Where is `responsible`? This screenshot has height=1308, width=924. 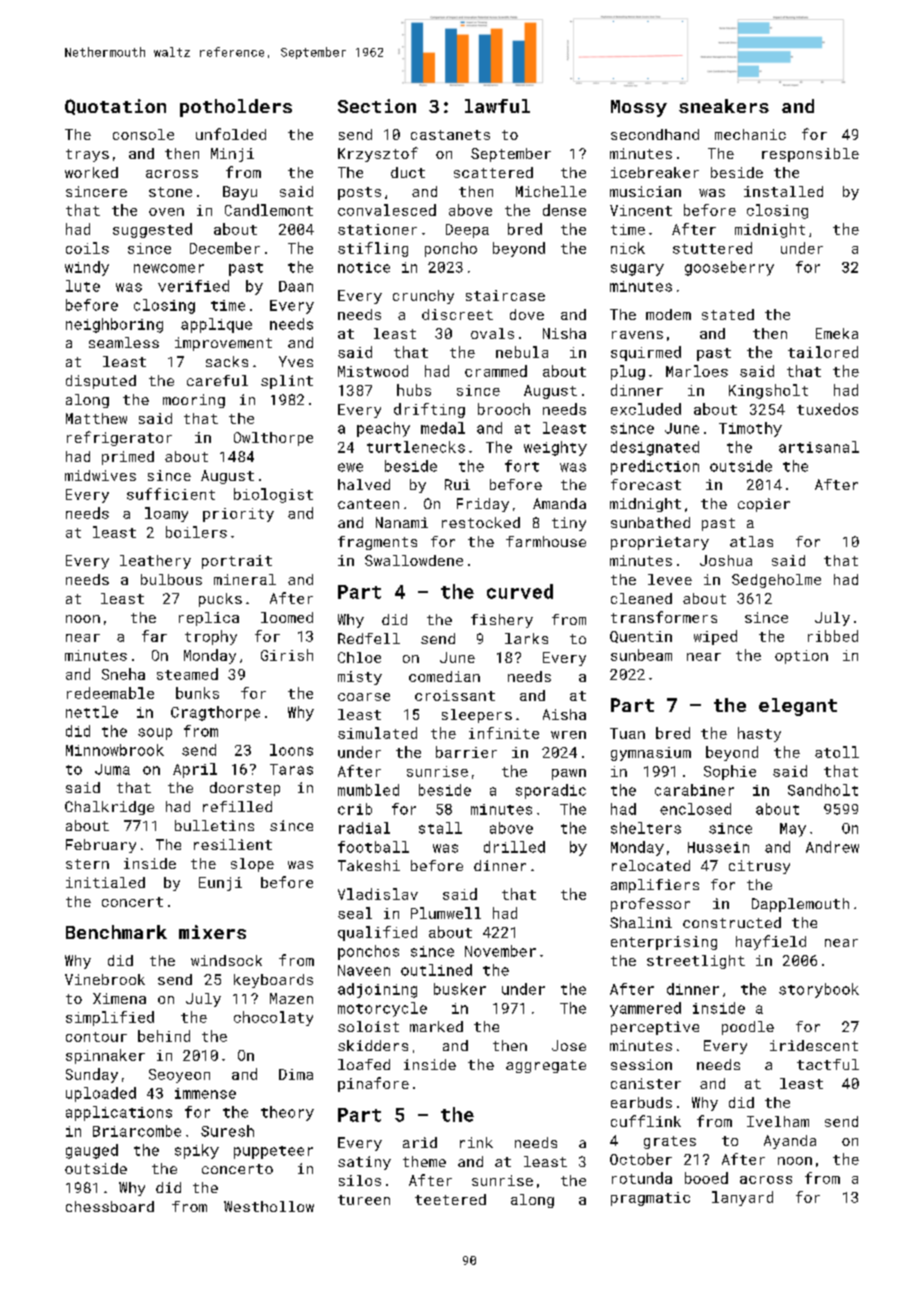
responsible is located at coordinates (810, 155).
